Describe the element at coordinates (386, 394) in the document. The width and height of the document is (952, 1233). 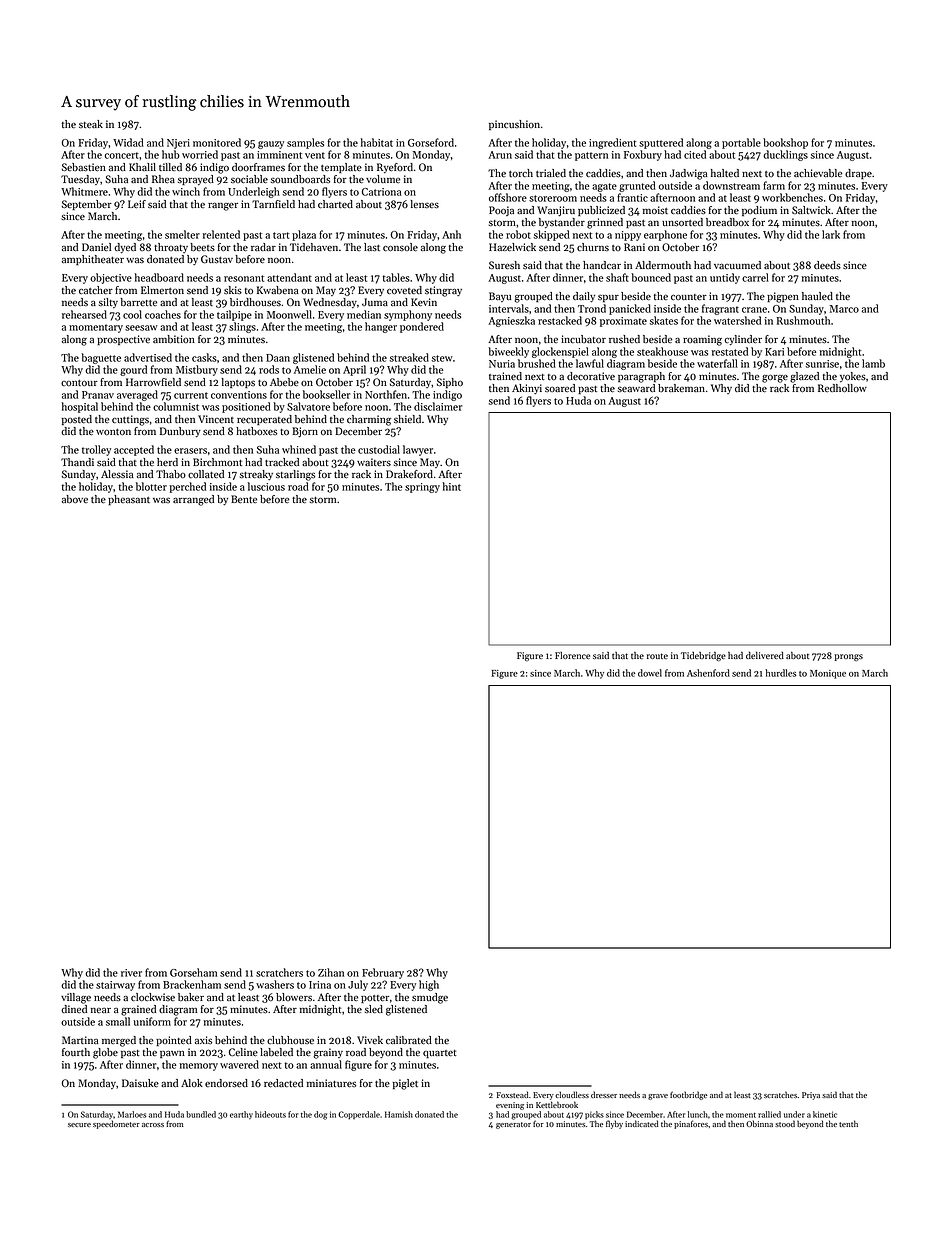
I see `Northfen` at that location.
